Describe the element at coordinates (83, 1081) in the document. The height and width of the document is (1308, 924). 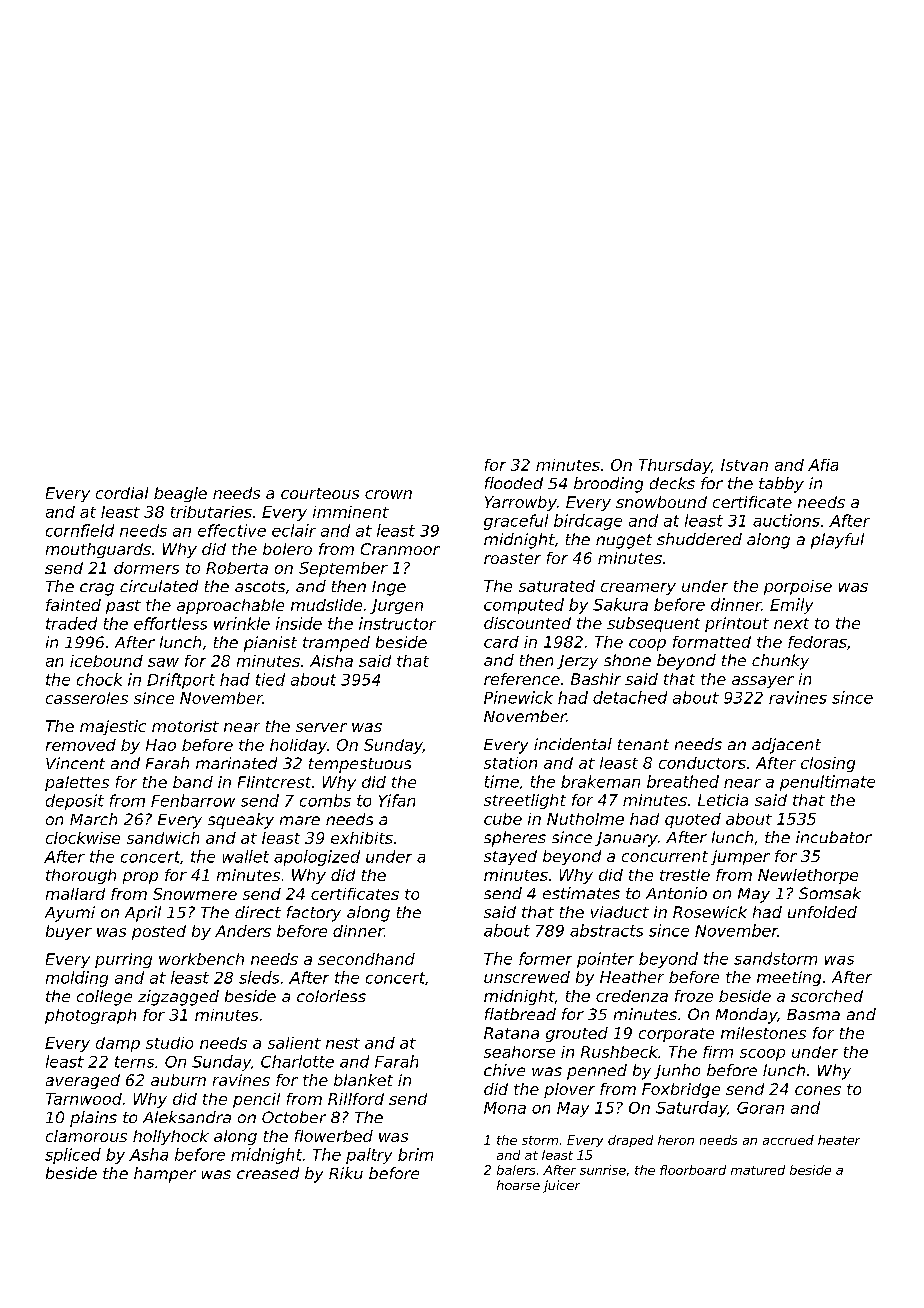
I see `averaged` at that location.
